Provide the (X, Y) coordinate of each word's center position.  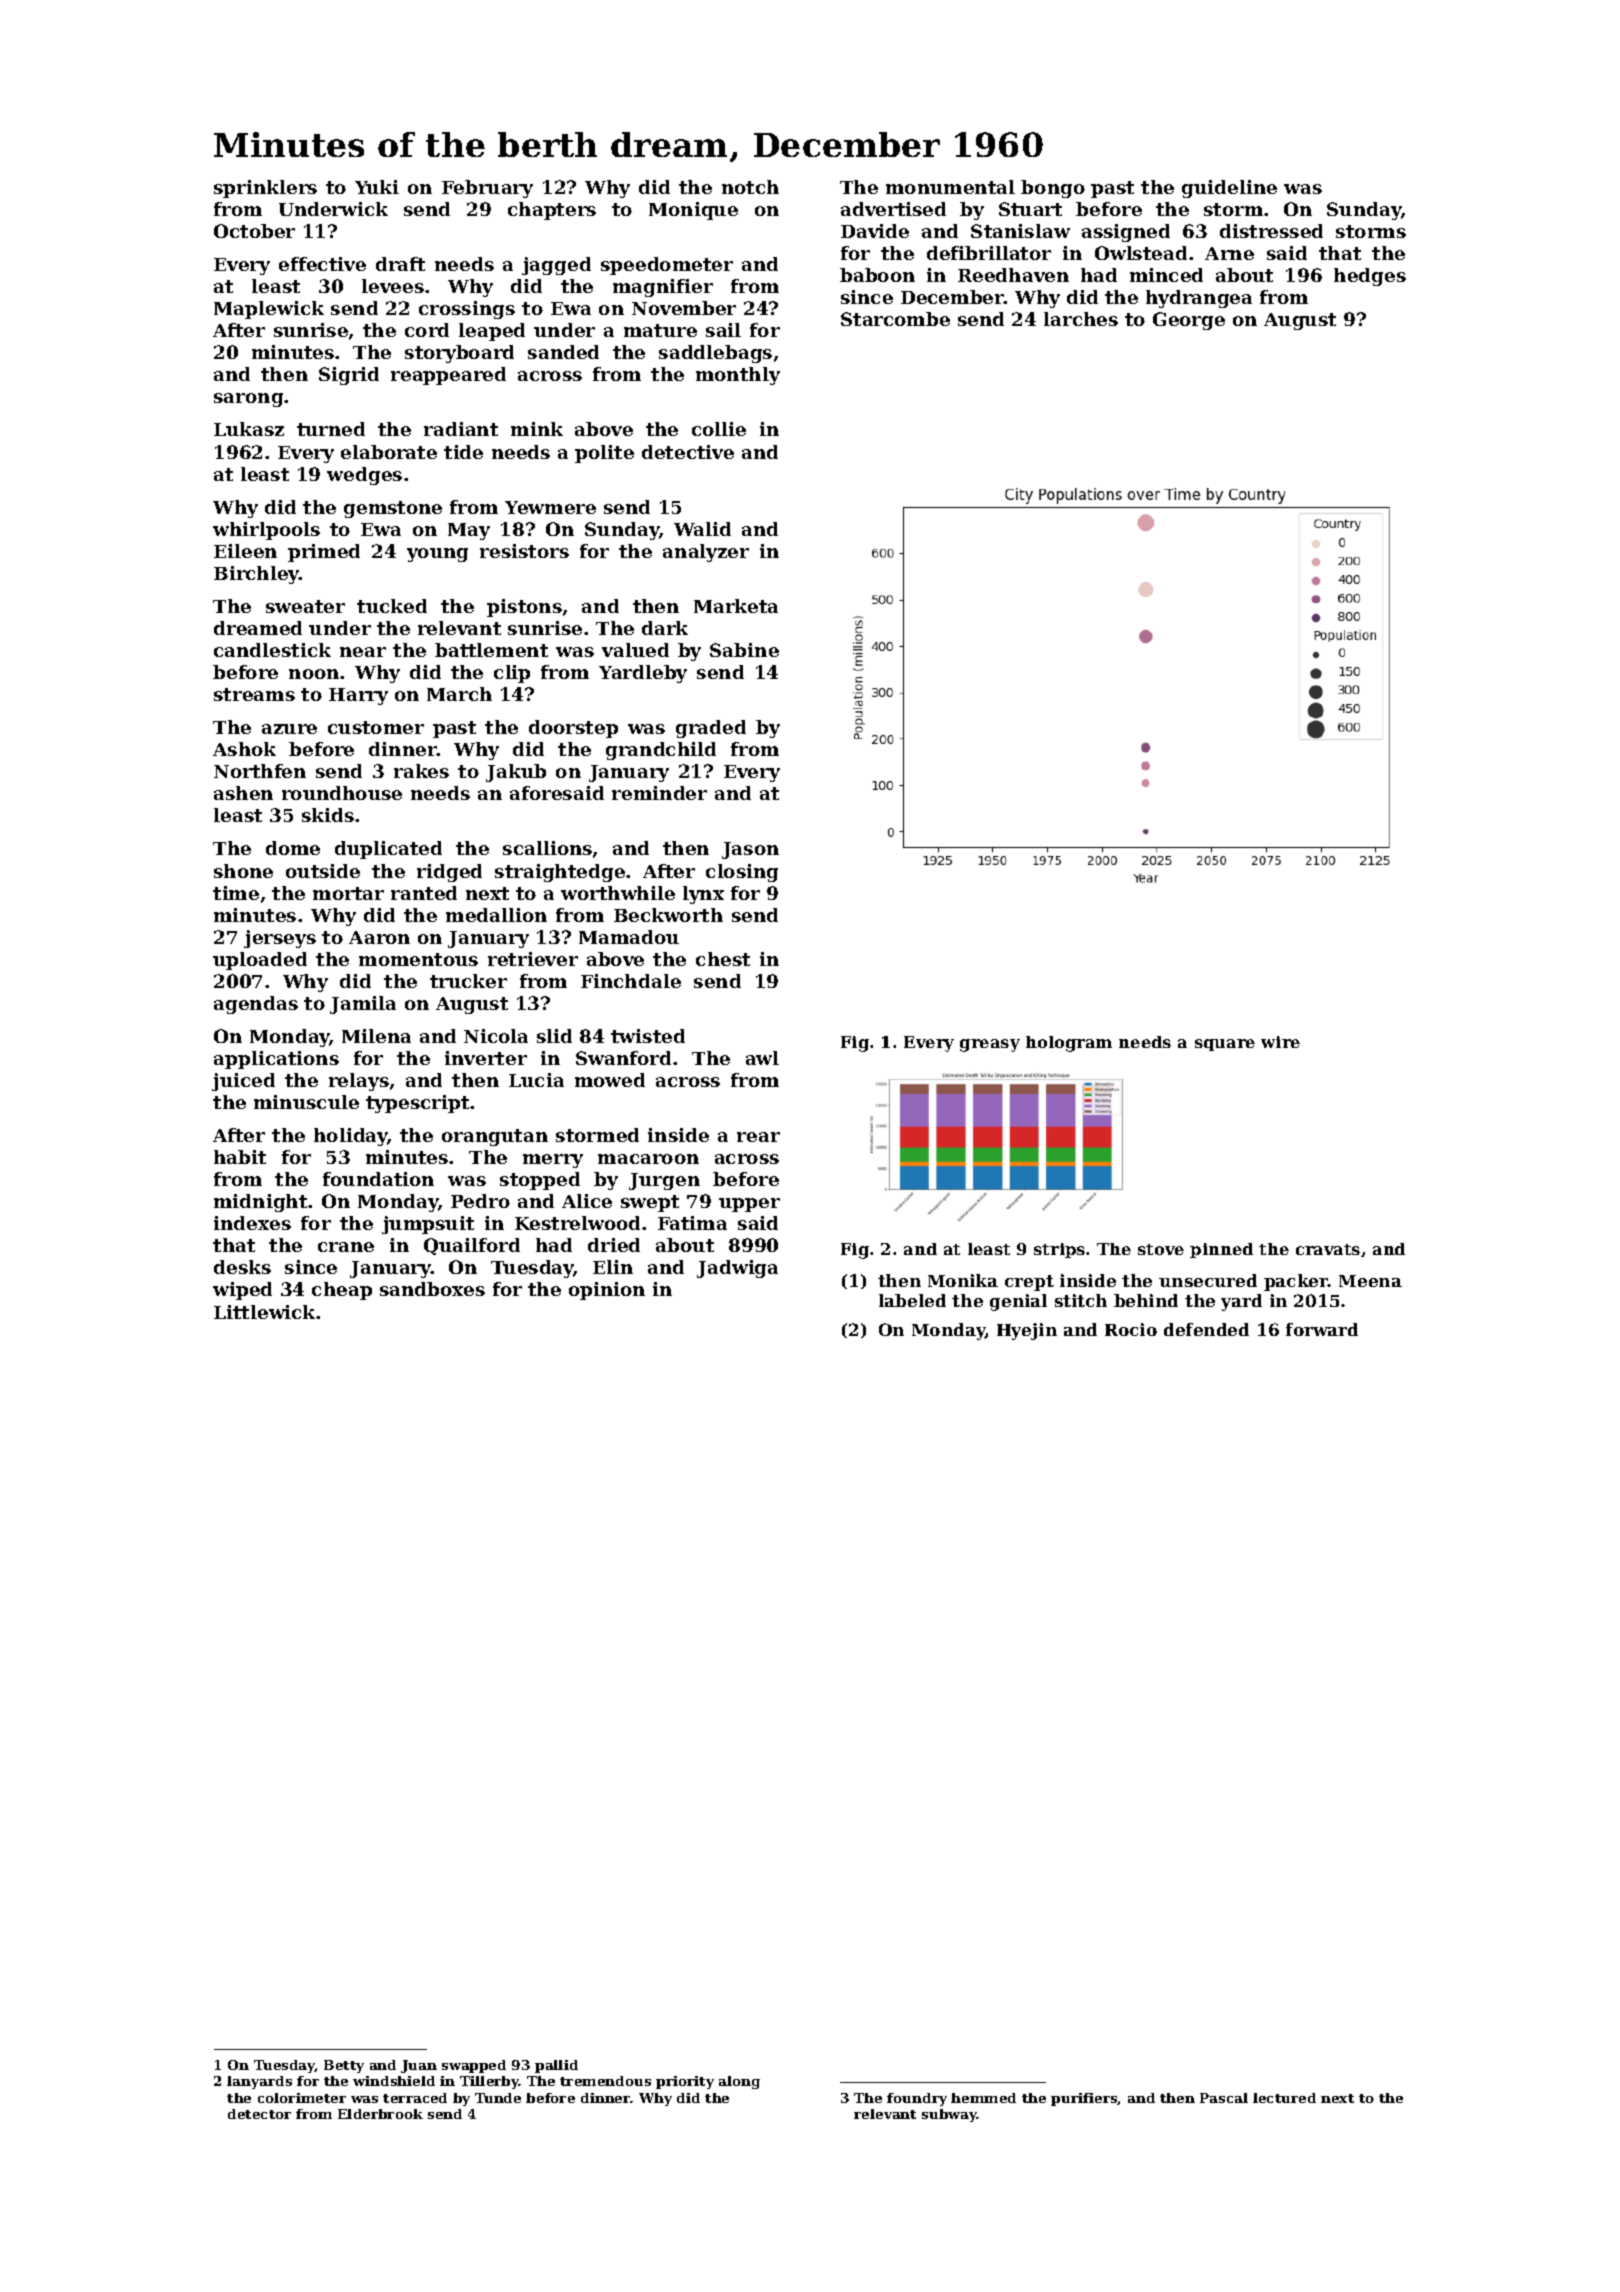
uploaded (260, 961)
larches (1081, 319)
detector (259, 2114)
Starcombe (895, 319)
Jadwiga (737, 1269)
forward (1322, 1329)
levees (393, 286)
